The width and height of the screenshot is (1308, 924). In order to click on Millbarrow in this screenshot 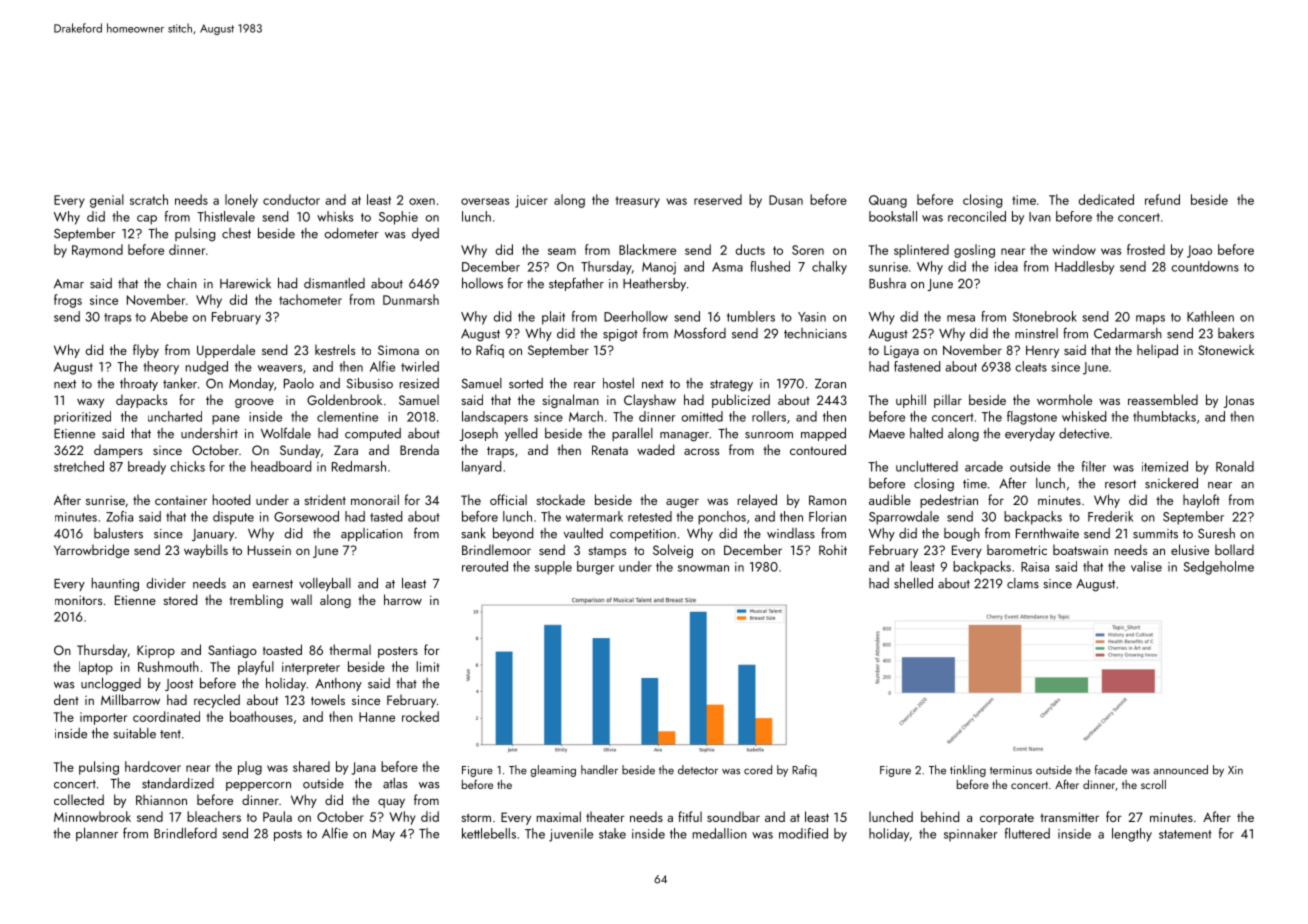, I will do `click(130, 699)`.
